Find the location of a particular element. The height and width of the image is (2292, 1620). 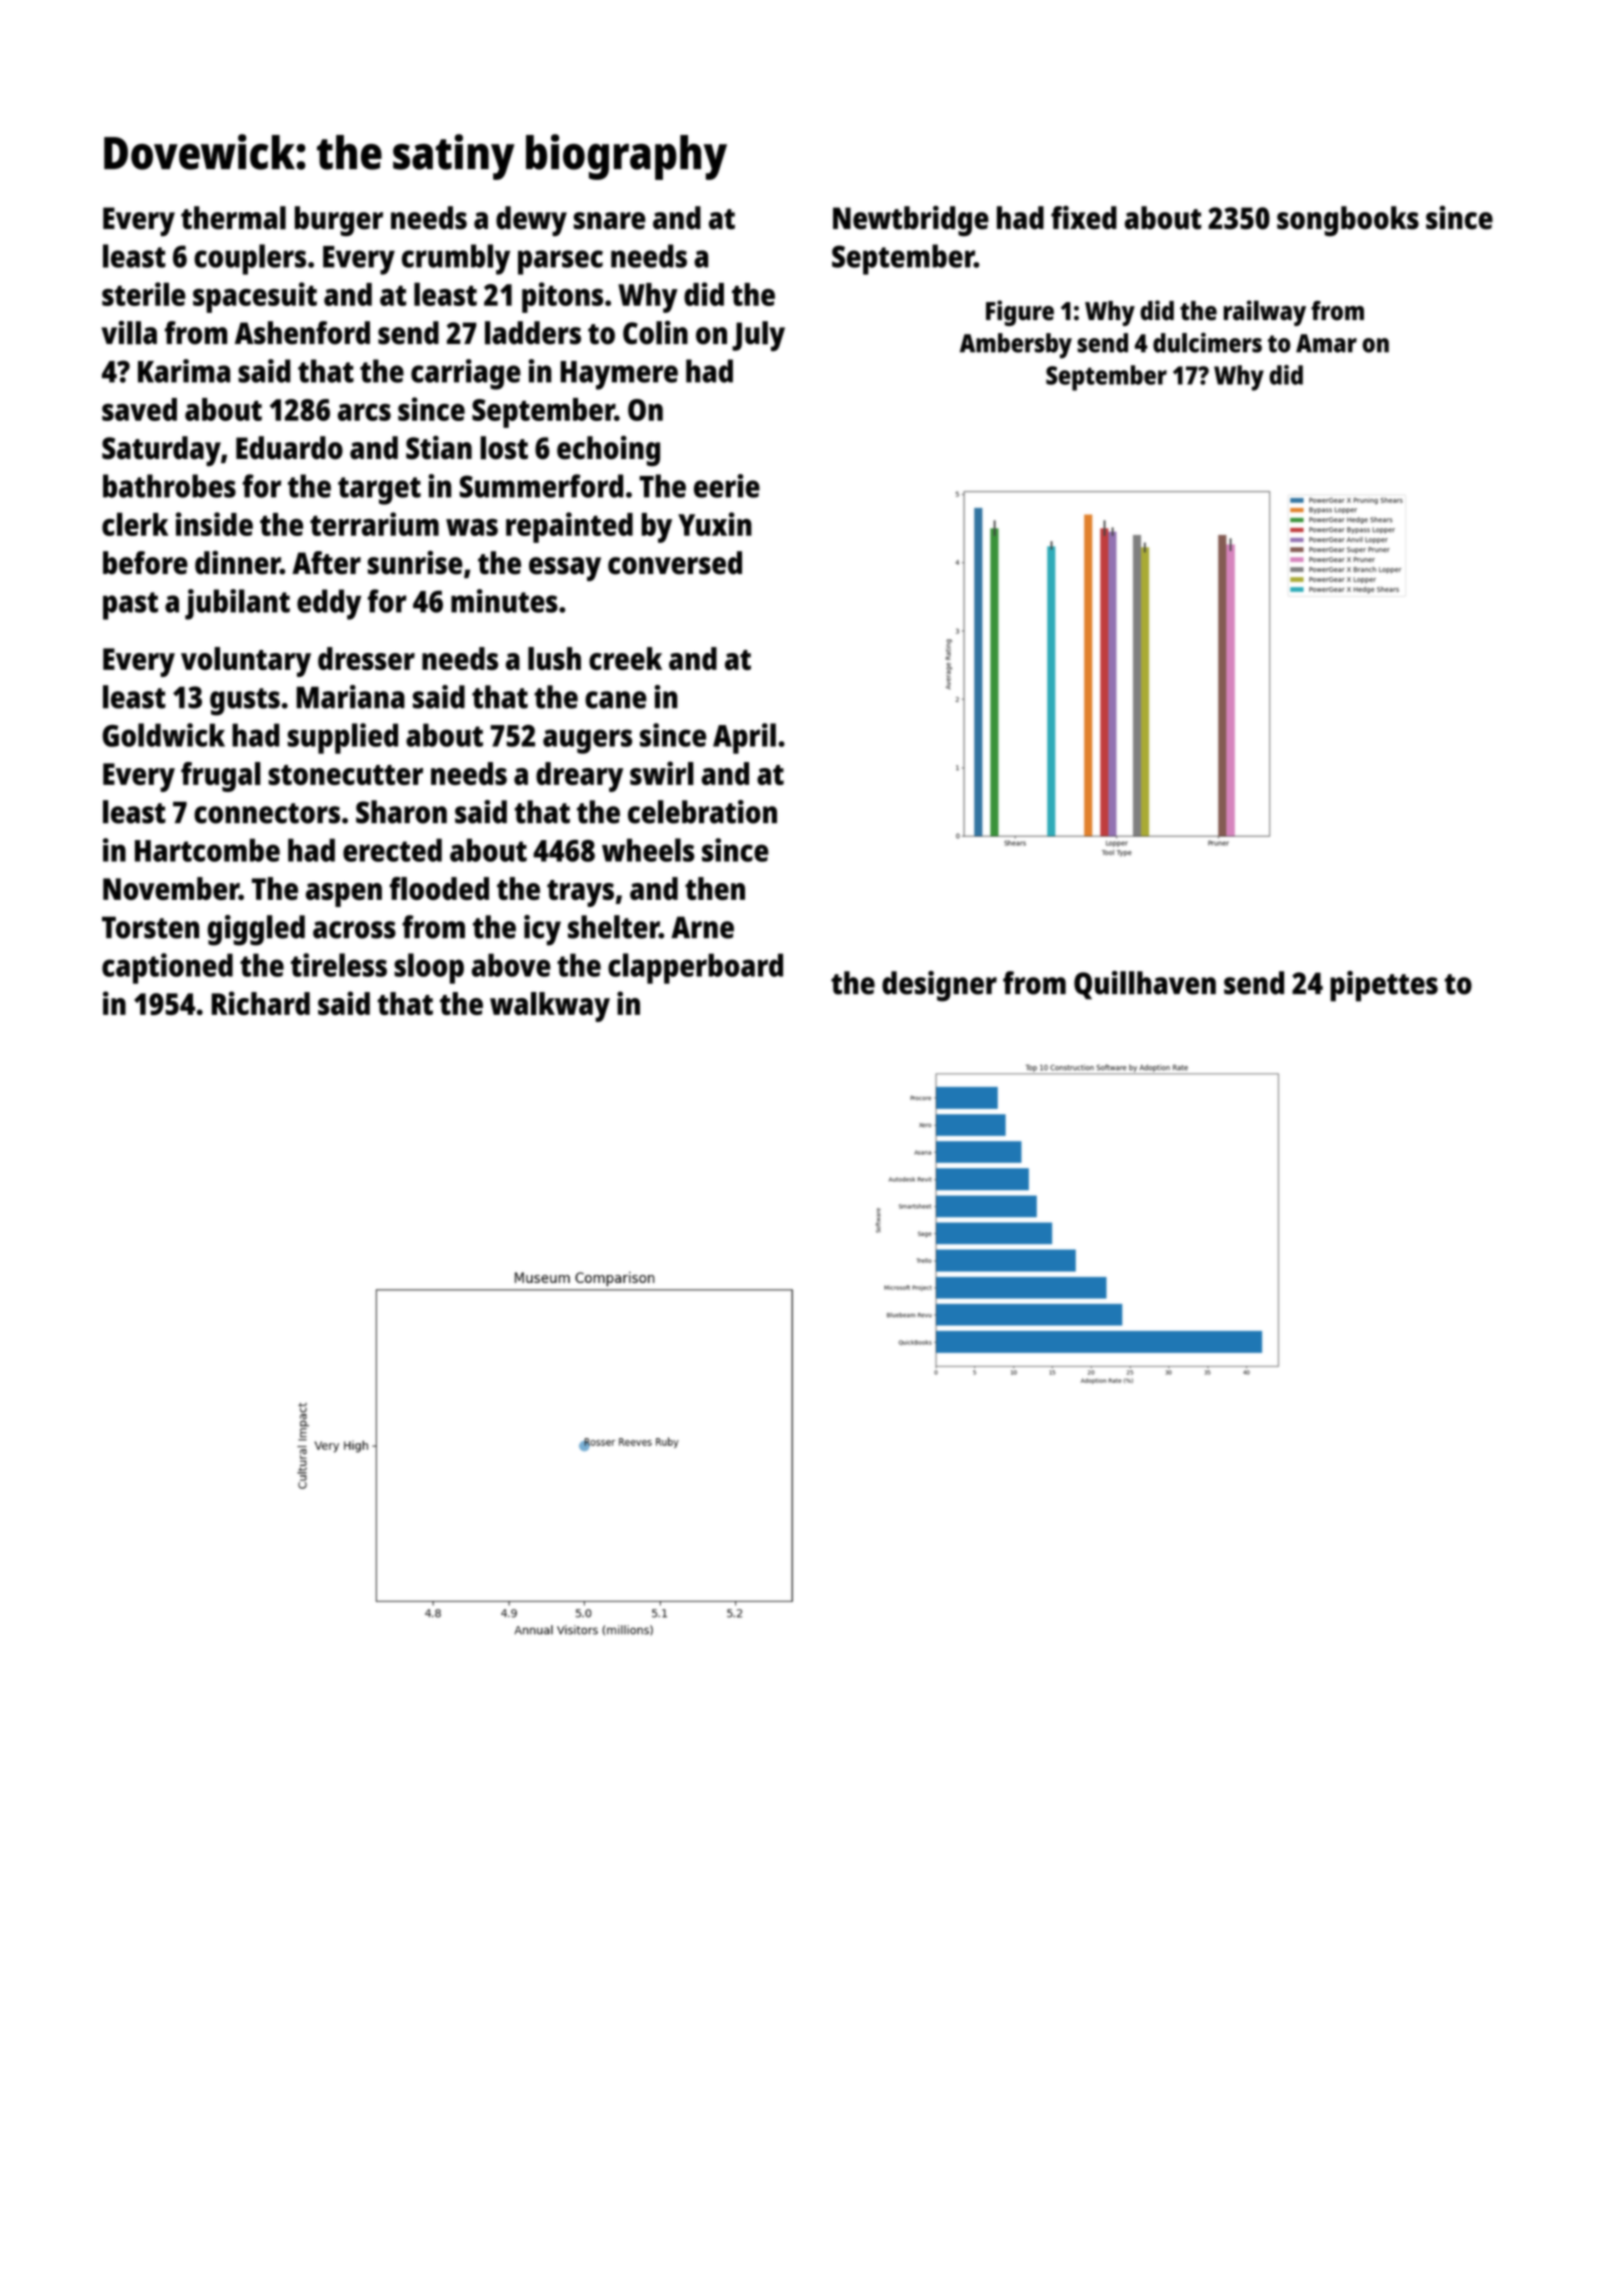

songbooks is located at coordinates (1348, 221).
